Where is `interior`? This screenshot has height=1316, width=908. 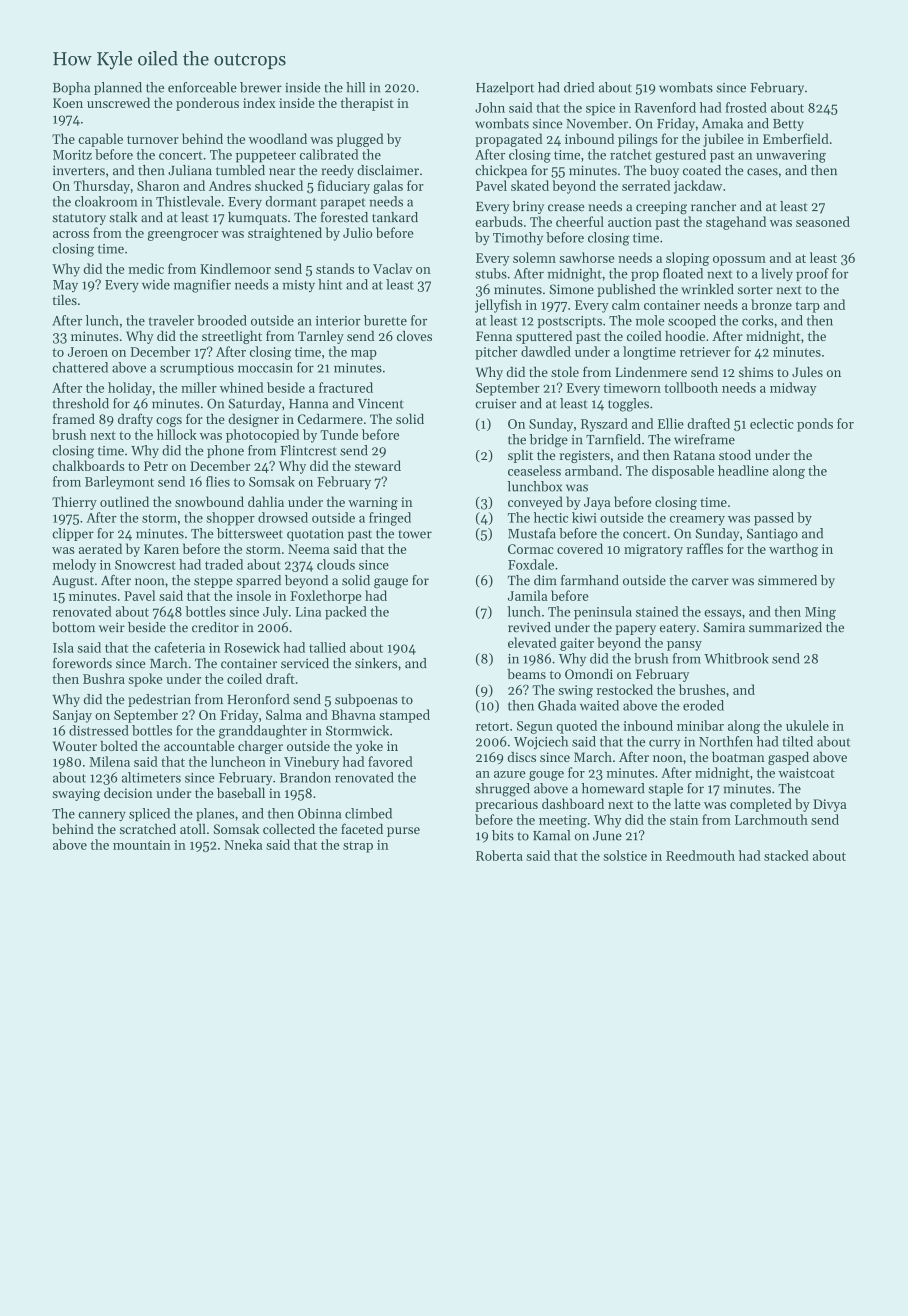
interior is located at coordinates (338, 321).
